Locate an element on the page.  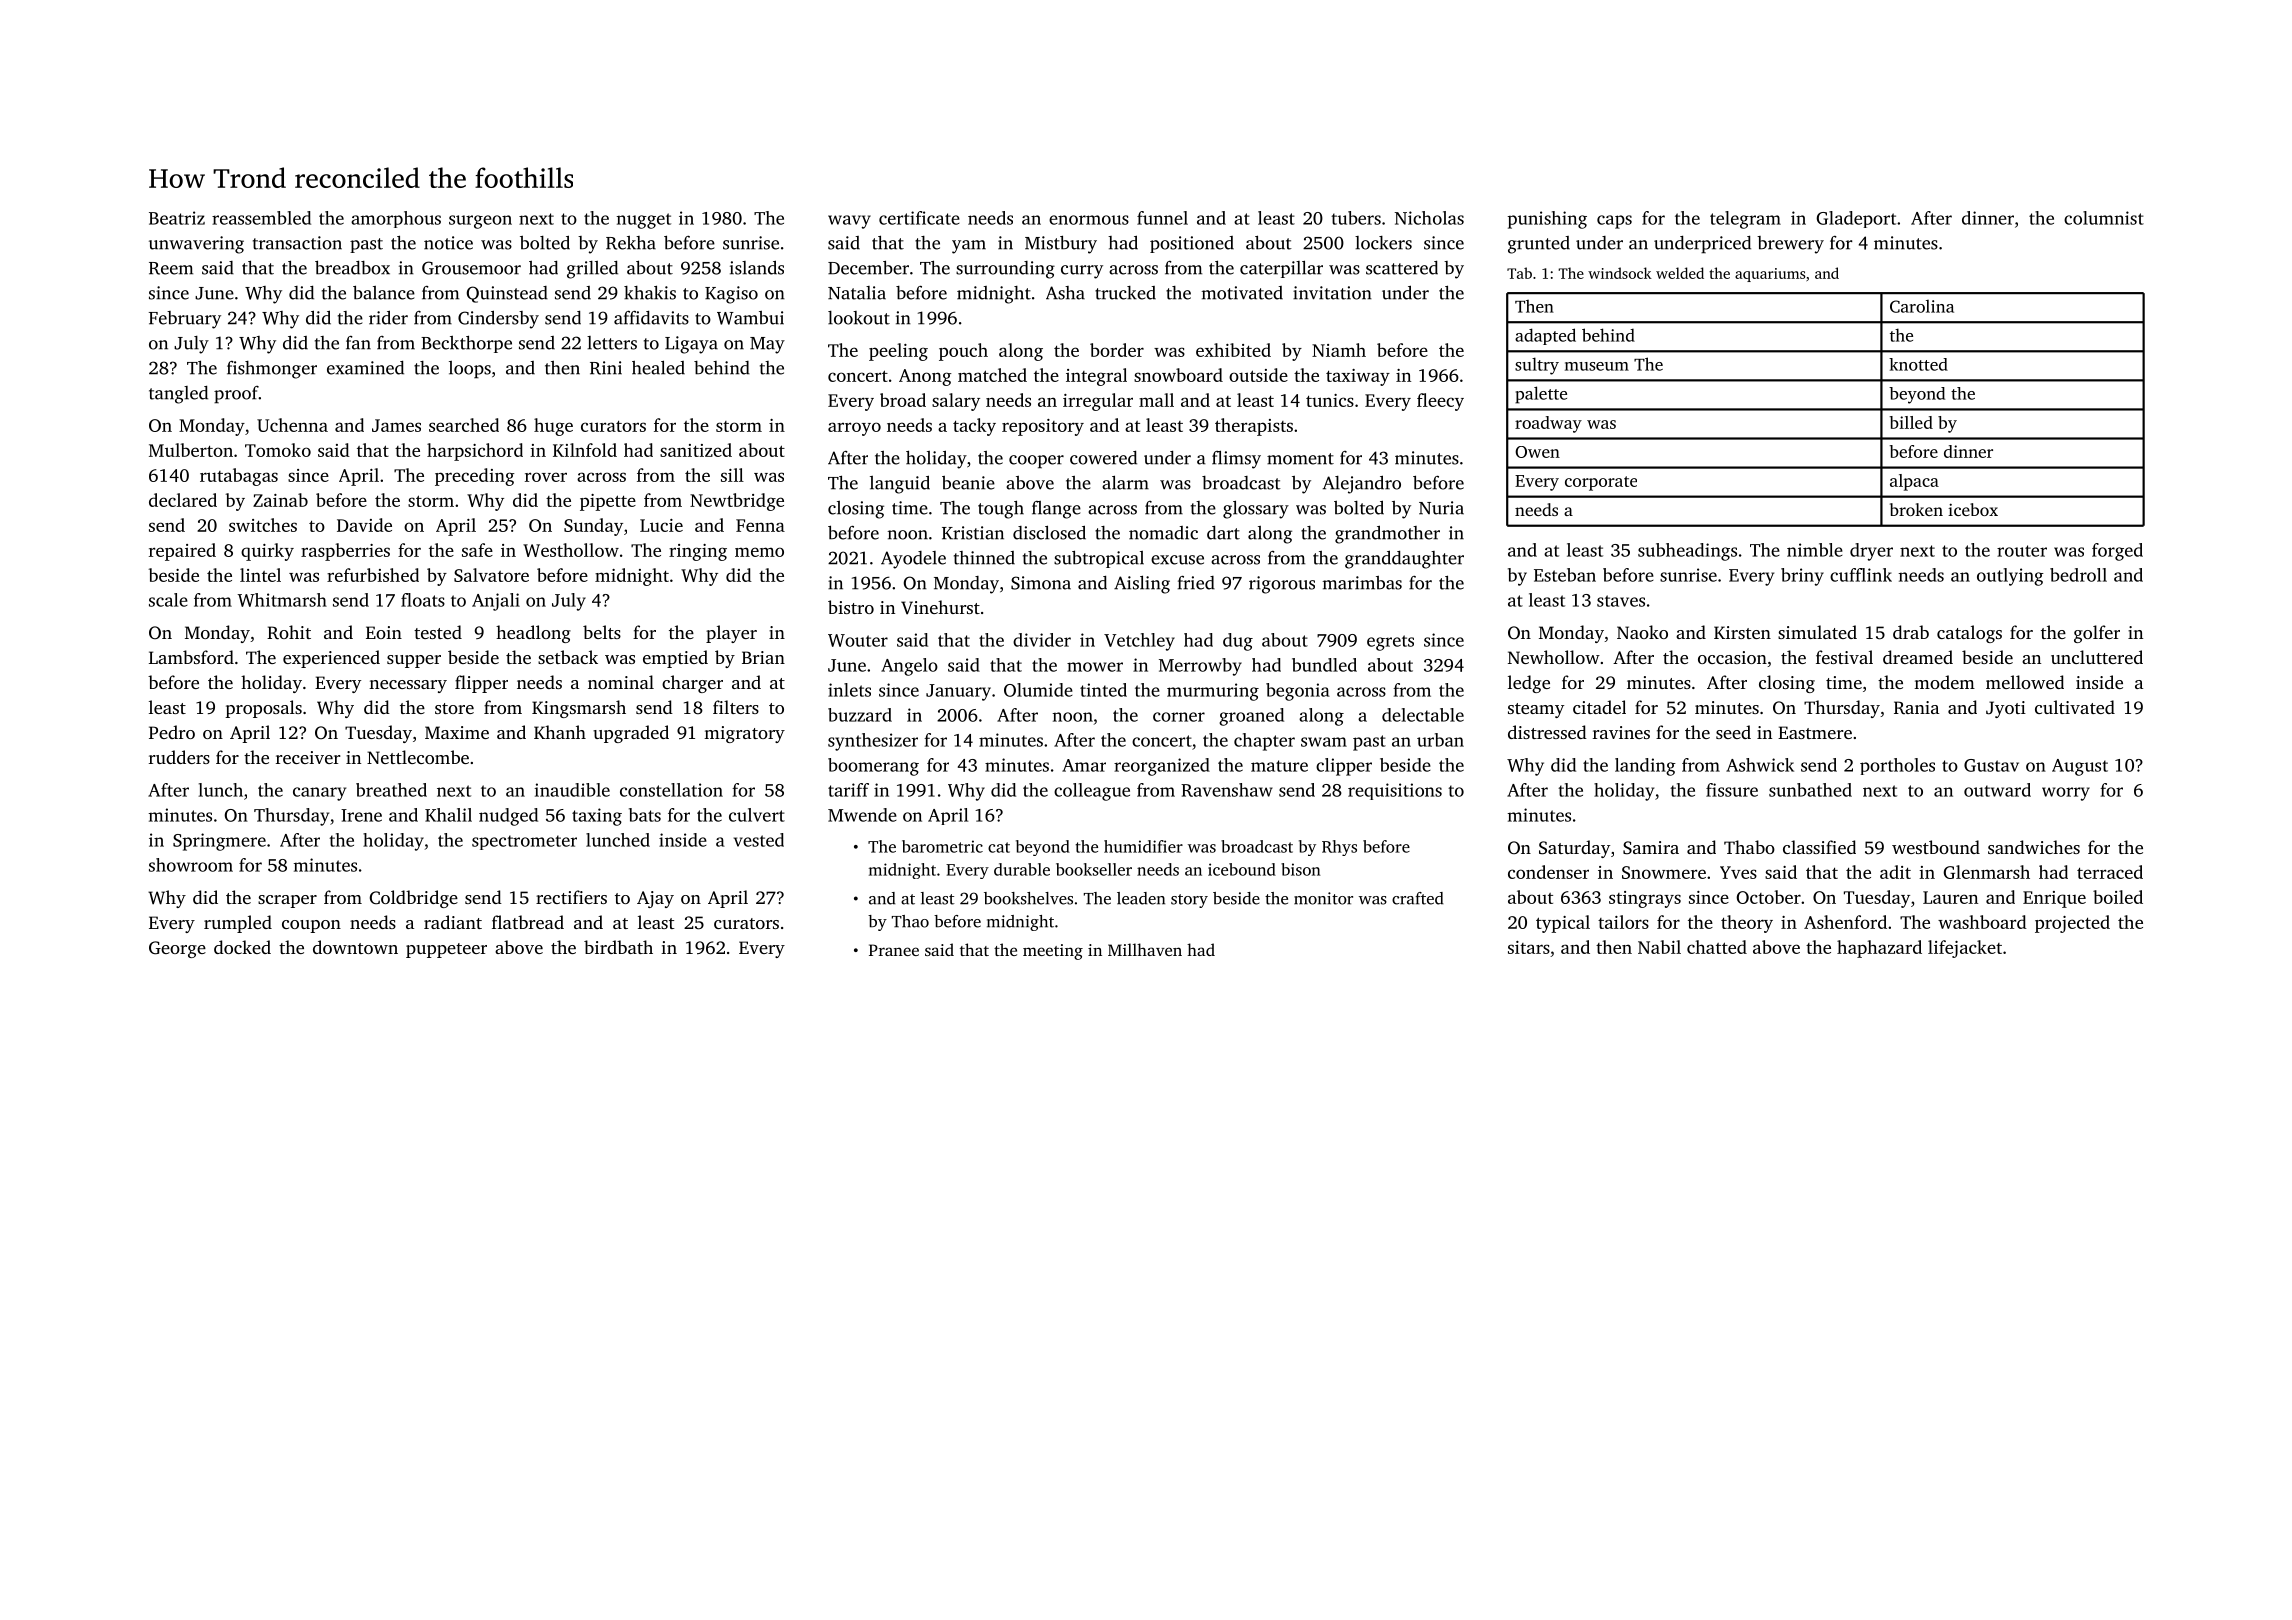
reassembled is located at coordinates (261, 218).
